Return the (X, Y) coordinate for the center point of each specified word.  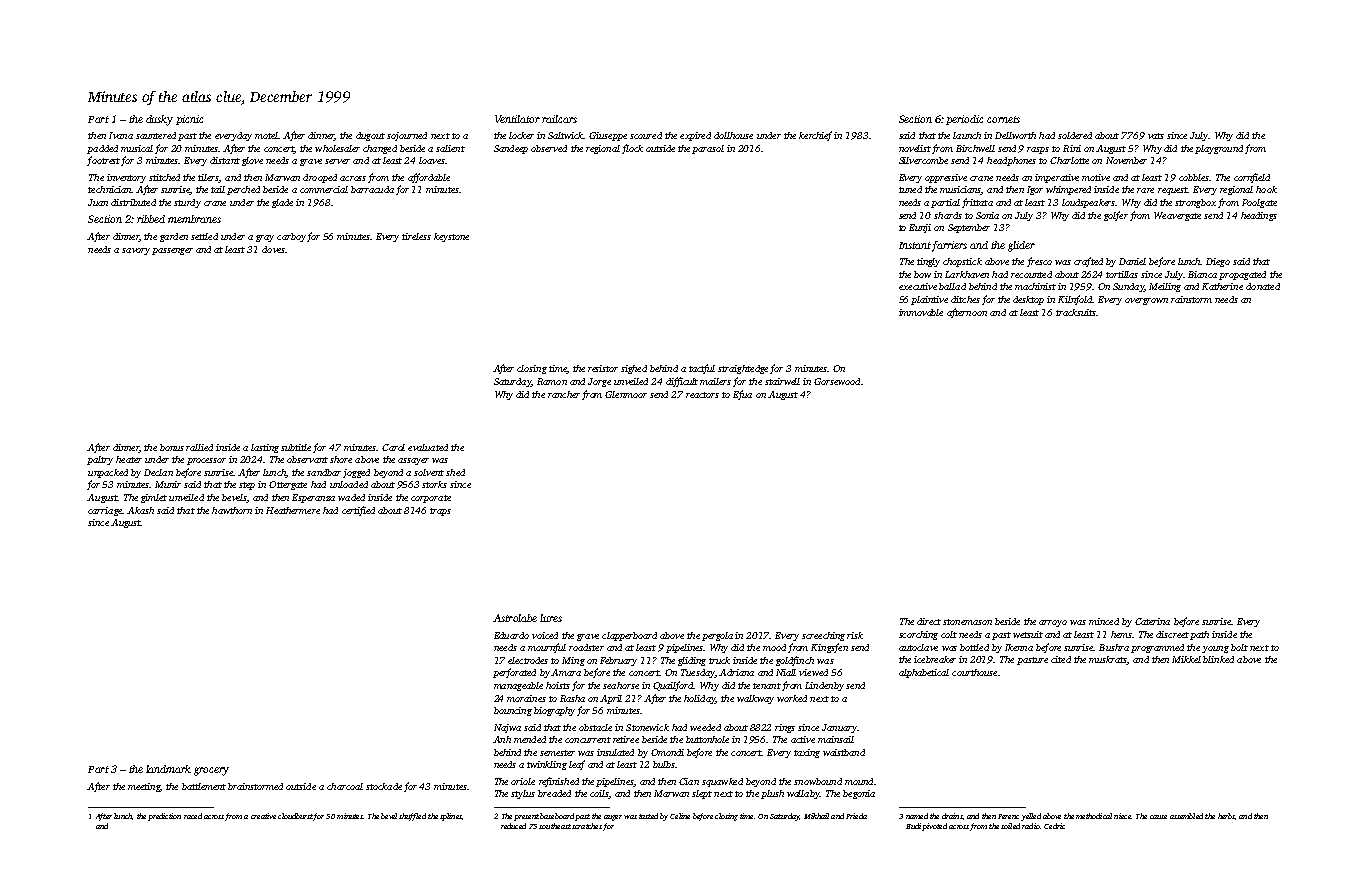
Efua (742, 395)
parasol (708, 149)
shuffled (412, 817)
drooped (320, 178)
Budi (913, 826)
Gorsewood (837, 381)
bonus (172, 447)
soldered (1075, 135)
